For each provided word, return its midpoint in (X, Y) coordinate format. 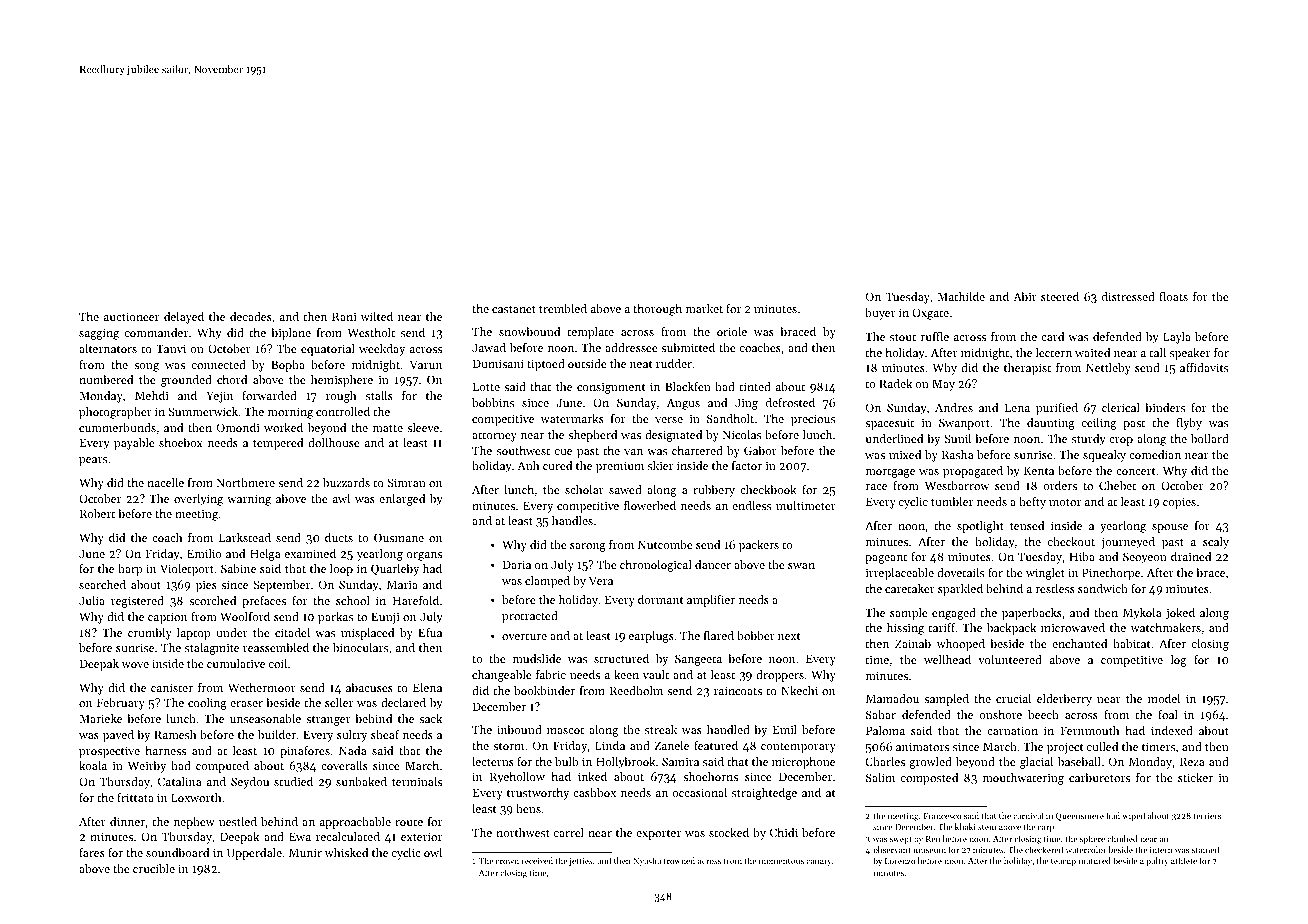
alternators (108, 348)
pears (93, 461)
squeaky (1104, 456)
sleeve (423, 427)
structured (621, 658)
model (1164, 698)
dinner (127, 821)
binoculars (360, 647)
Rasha (958, 454)
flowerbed (650, 505)
